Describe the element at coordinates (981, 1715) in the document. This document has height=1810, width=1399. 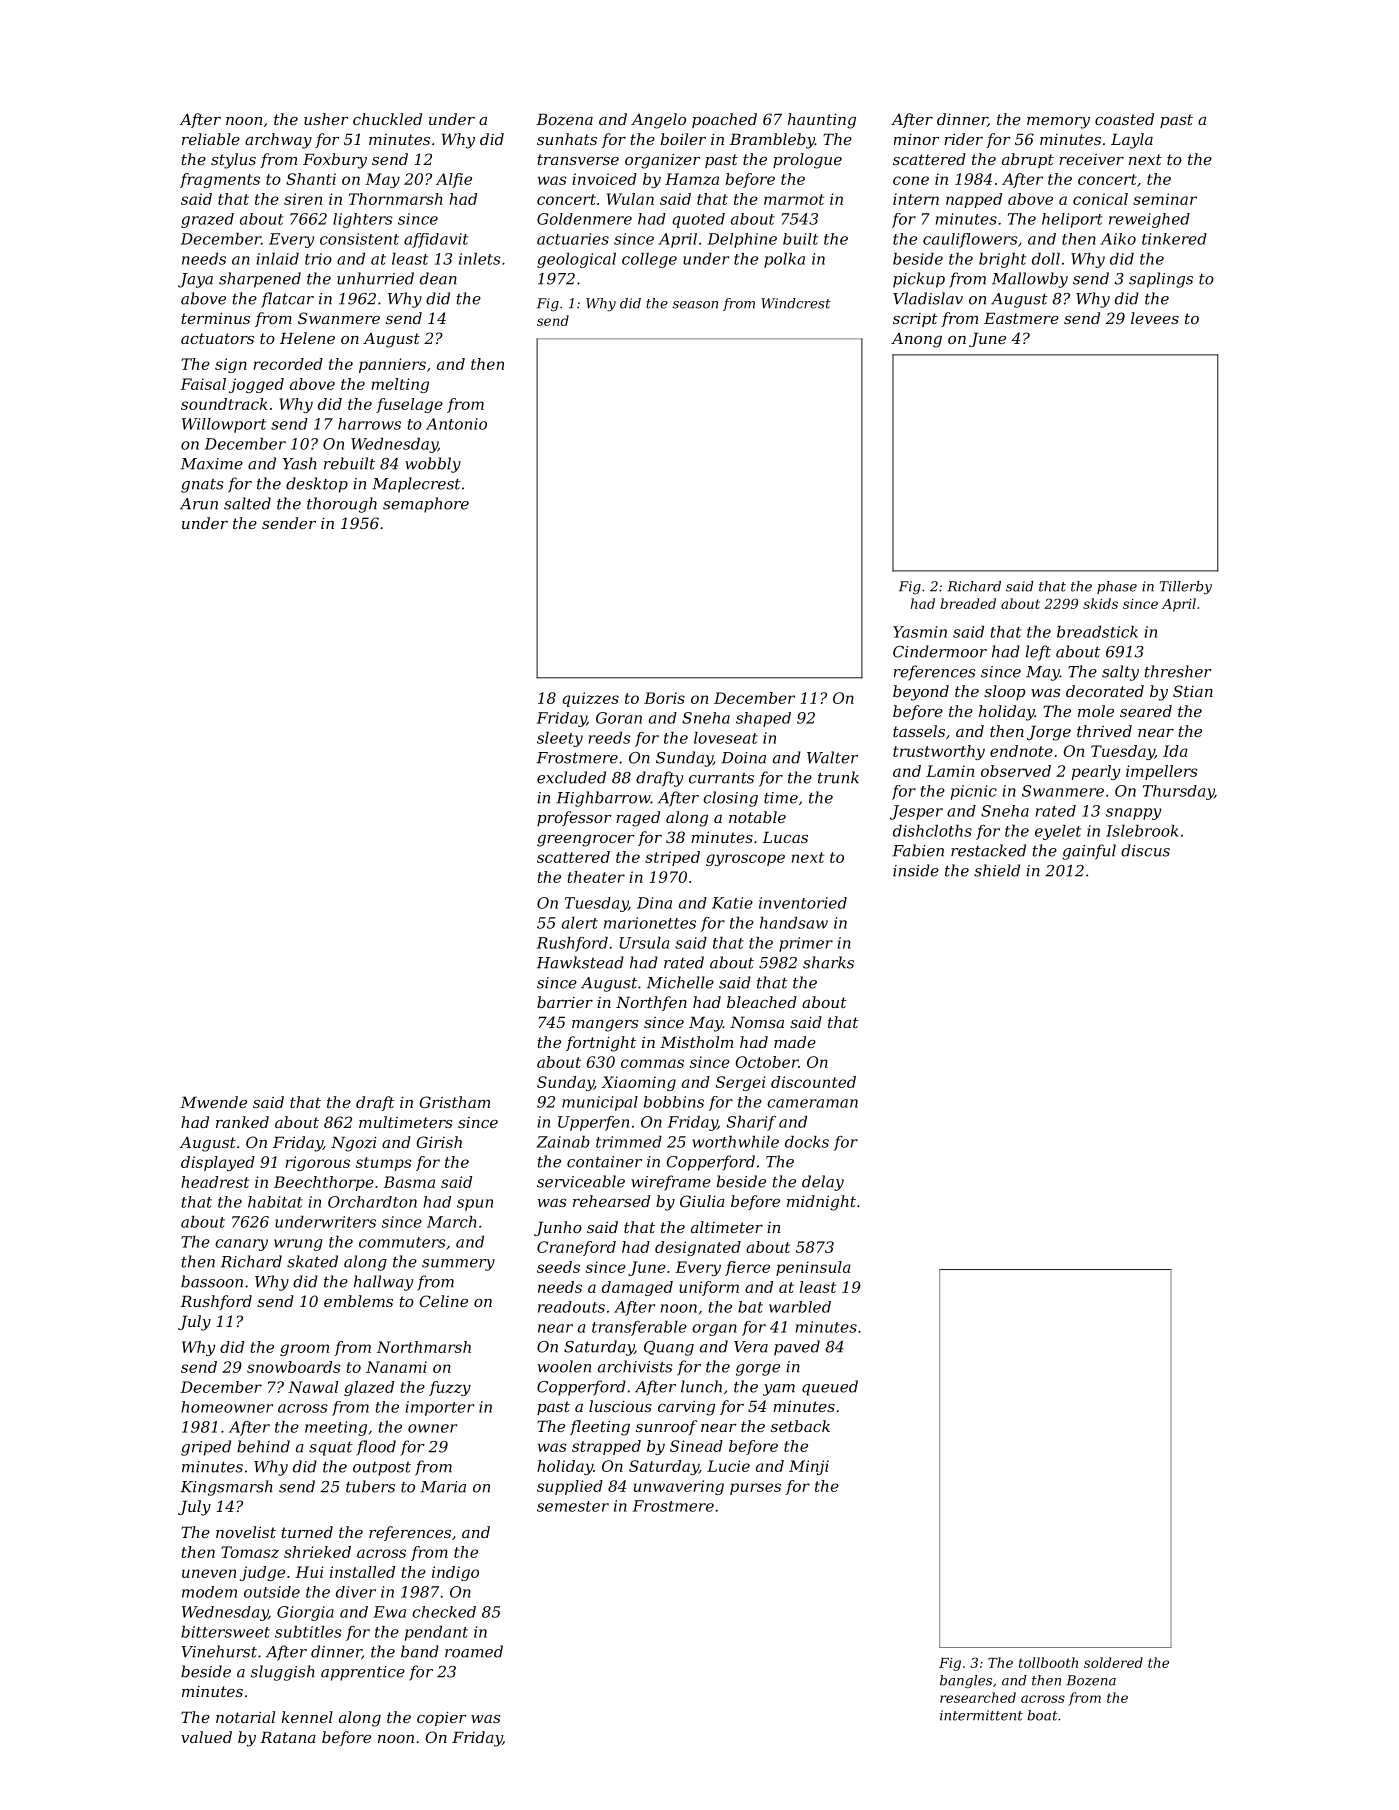
I see `intermittent` at that location.
